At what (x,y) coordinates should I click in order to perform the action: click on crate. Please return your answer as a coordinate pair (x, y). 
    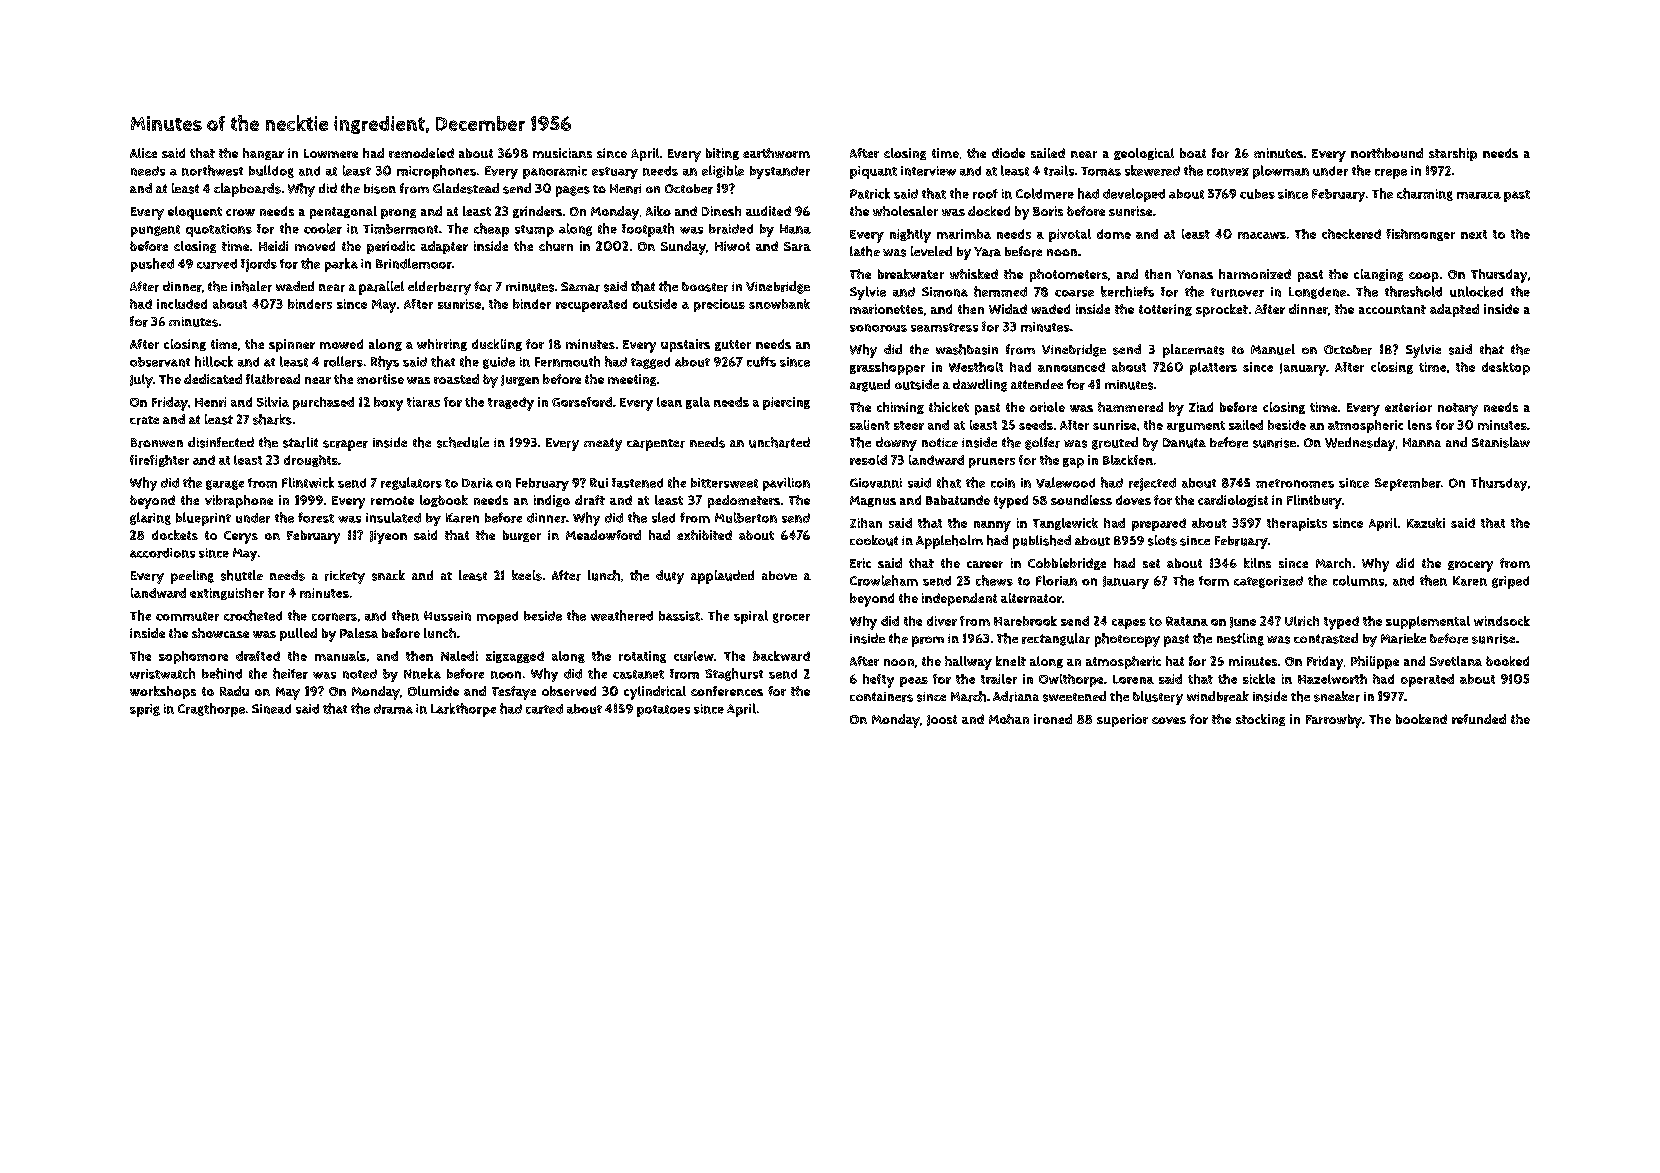
    Looking at the image, I should click on (144, 420).
